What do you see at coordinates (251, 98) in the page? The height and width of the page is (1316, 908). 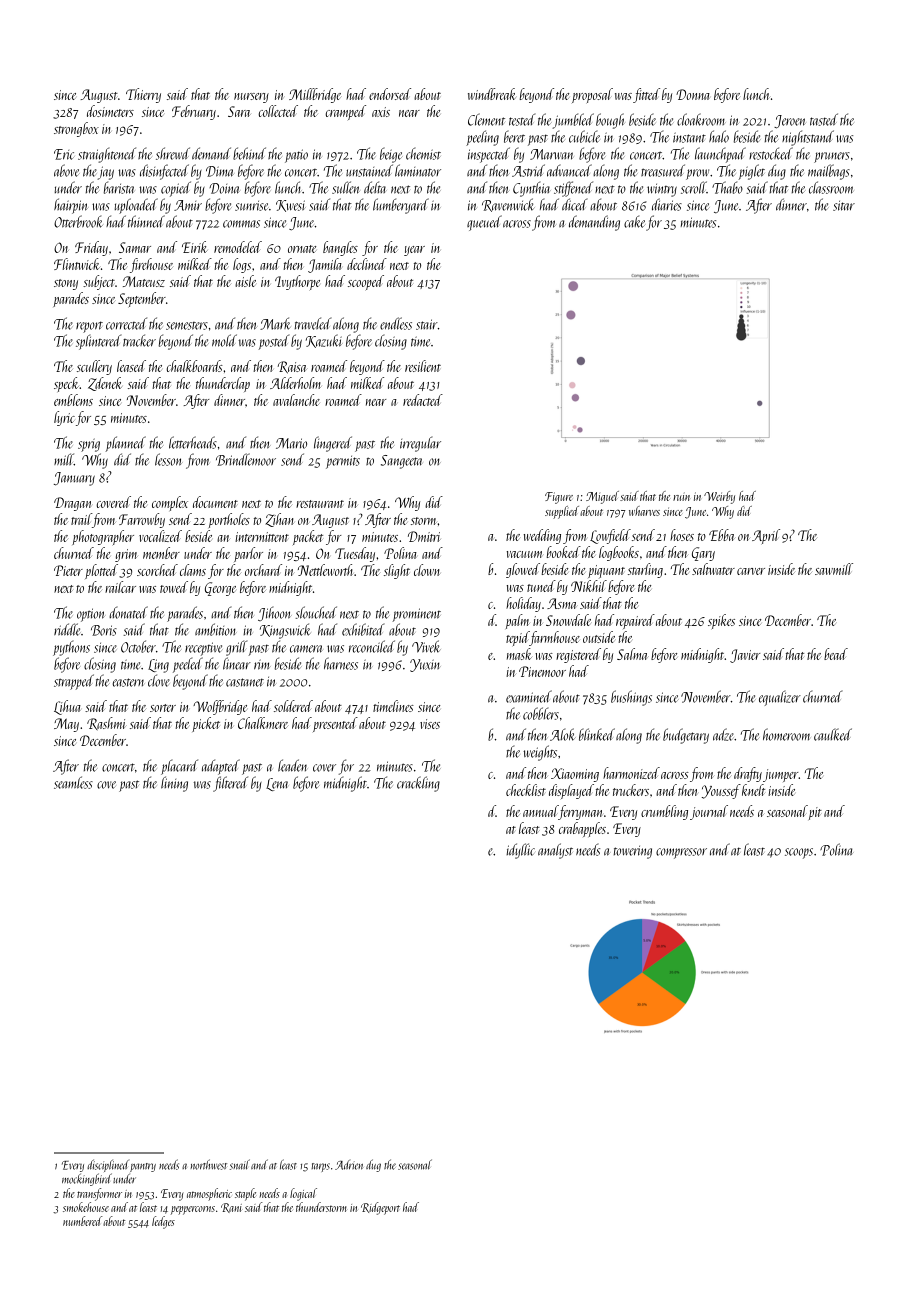 I see `nursery` at bounding box center [251, 98].
